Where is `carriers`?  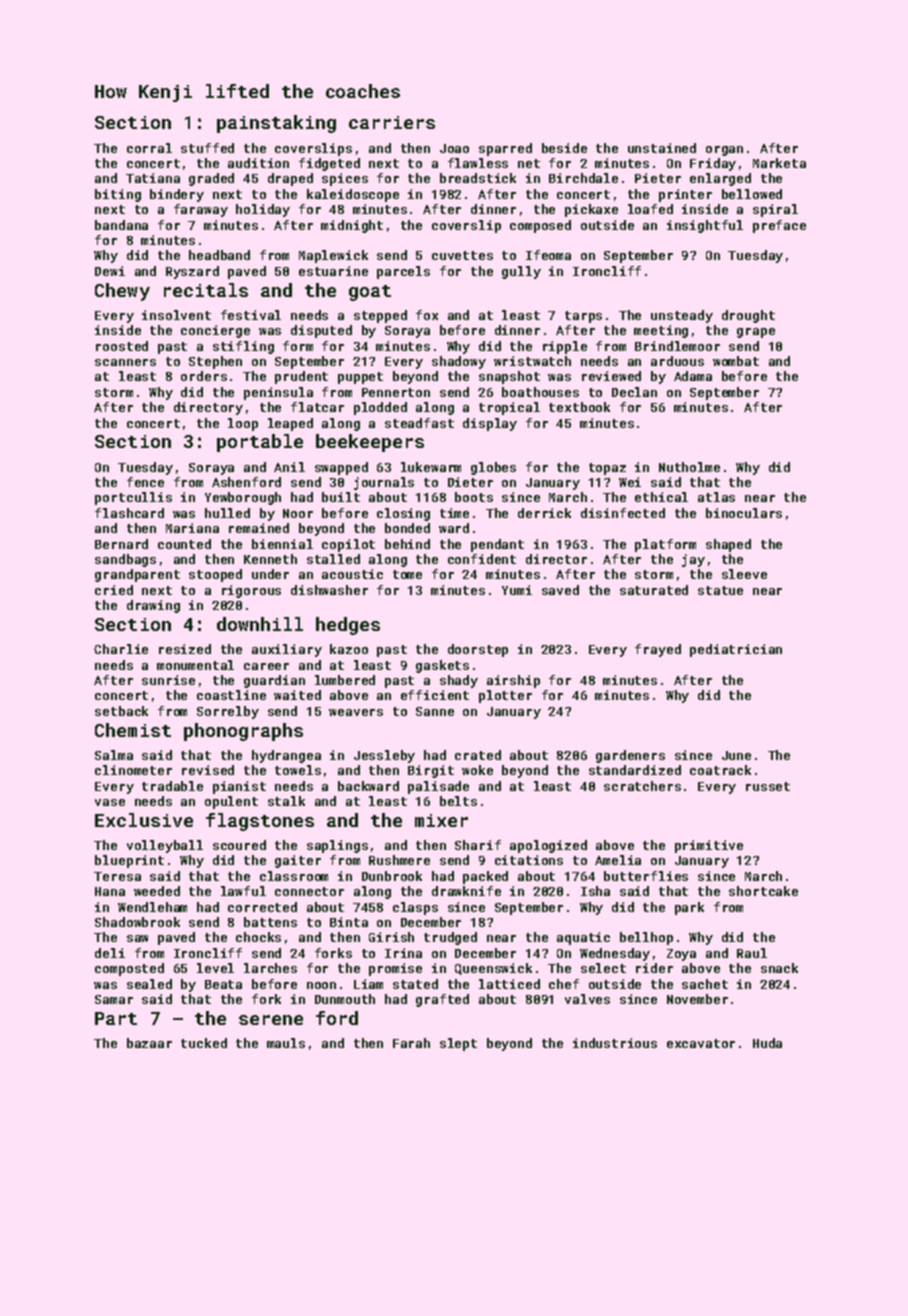 carriers is located at coordinates (392, 122).
